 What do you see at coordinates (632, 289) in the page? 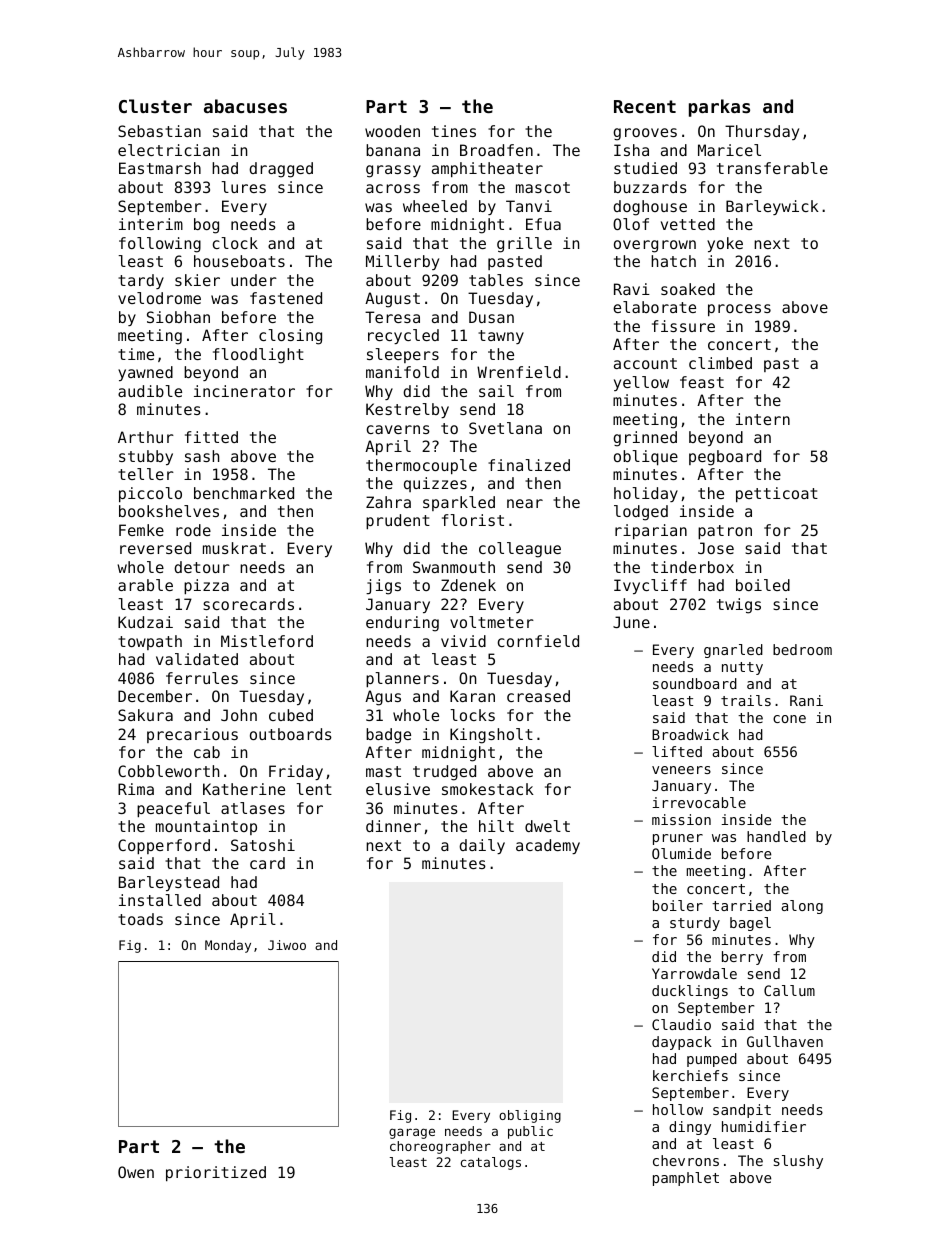
I see `Ravi` at bounding box center [632, 289].
